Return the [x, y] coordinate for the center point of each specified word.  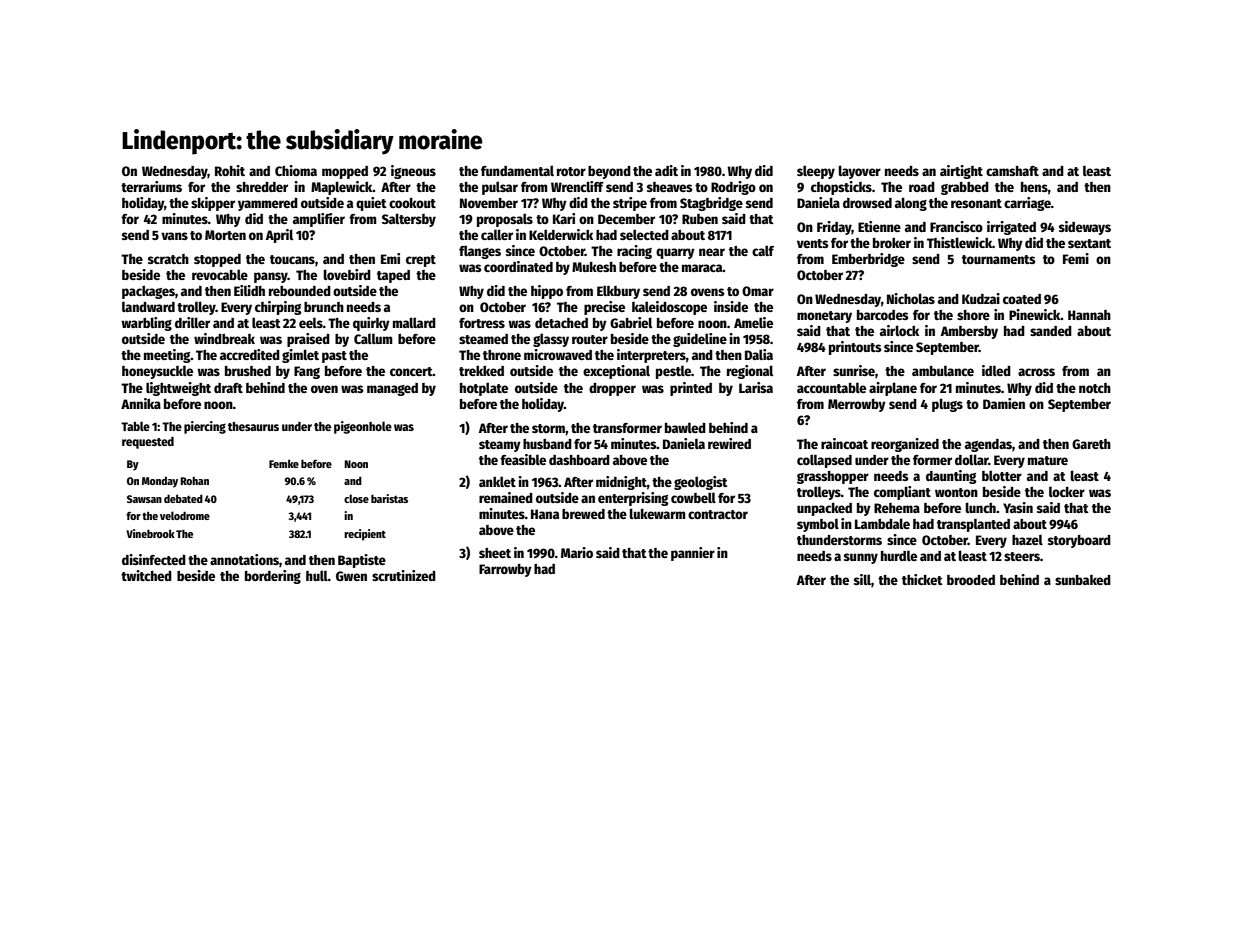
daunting [951, 477]
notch [1095, 388]
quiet [371, 204]
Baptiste [362, 561]
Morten [225, 235]
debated [183, 498]
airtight [961, 172]
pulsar [500, 188]
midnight [621, 483]
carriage [1027, 204]
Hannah [1089, 315]
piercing [205, 427]
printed [691, 389]
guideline [700, 340]
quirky [371, 324]
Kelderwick [561, 234]
